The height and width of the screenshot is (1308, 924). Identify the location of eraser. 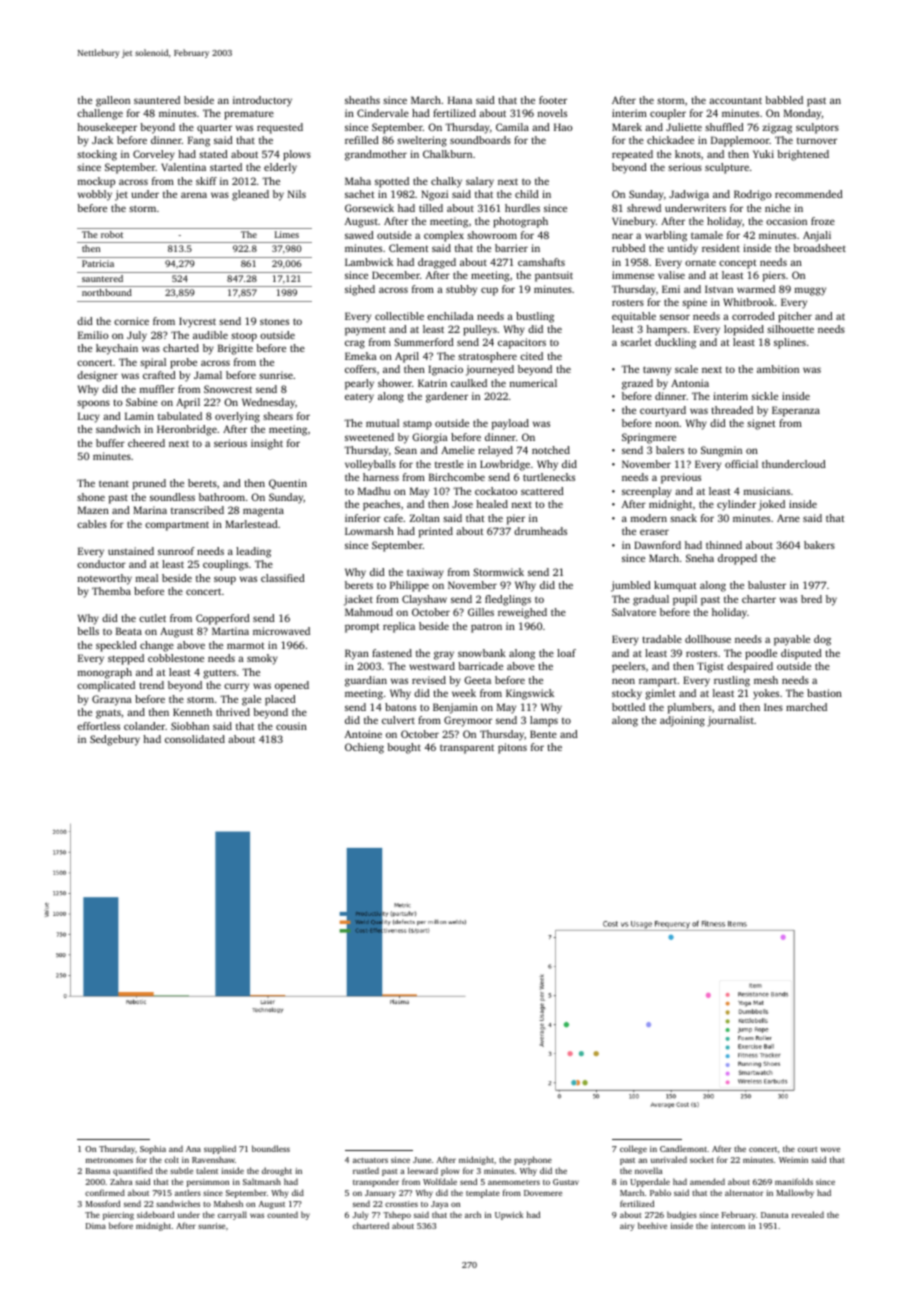
(654, 532).
